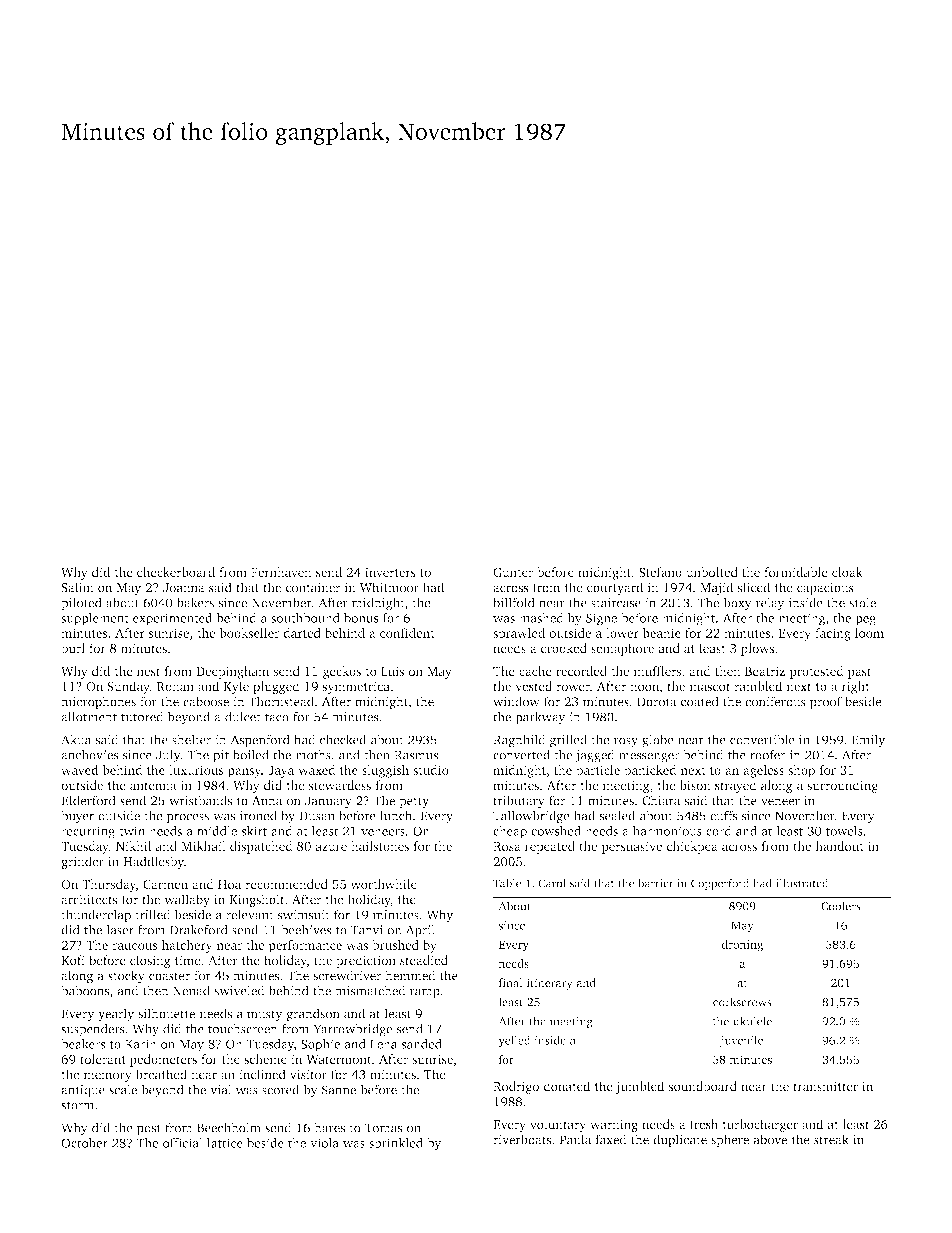 Image resolution: width=952 pixels, height=1233 pixels. I want to click on pedometers, so click(163, 1060).
